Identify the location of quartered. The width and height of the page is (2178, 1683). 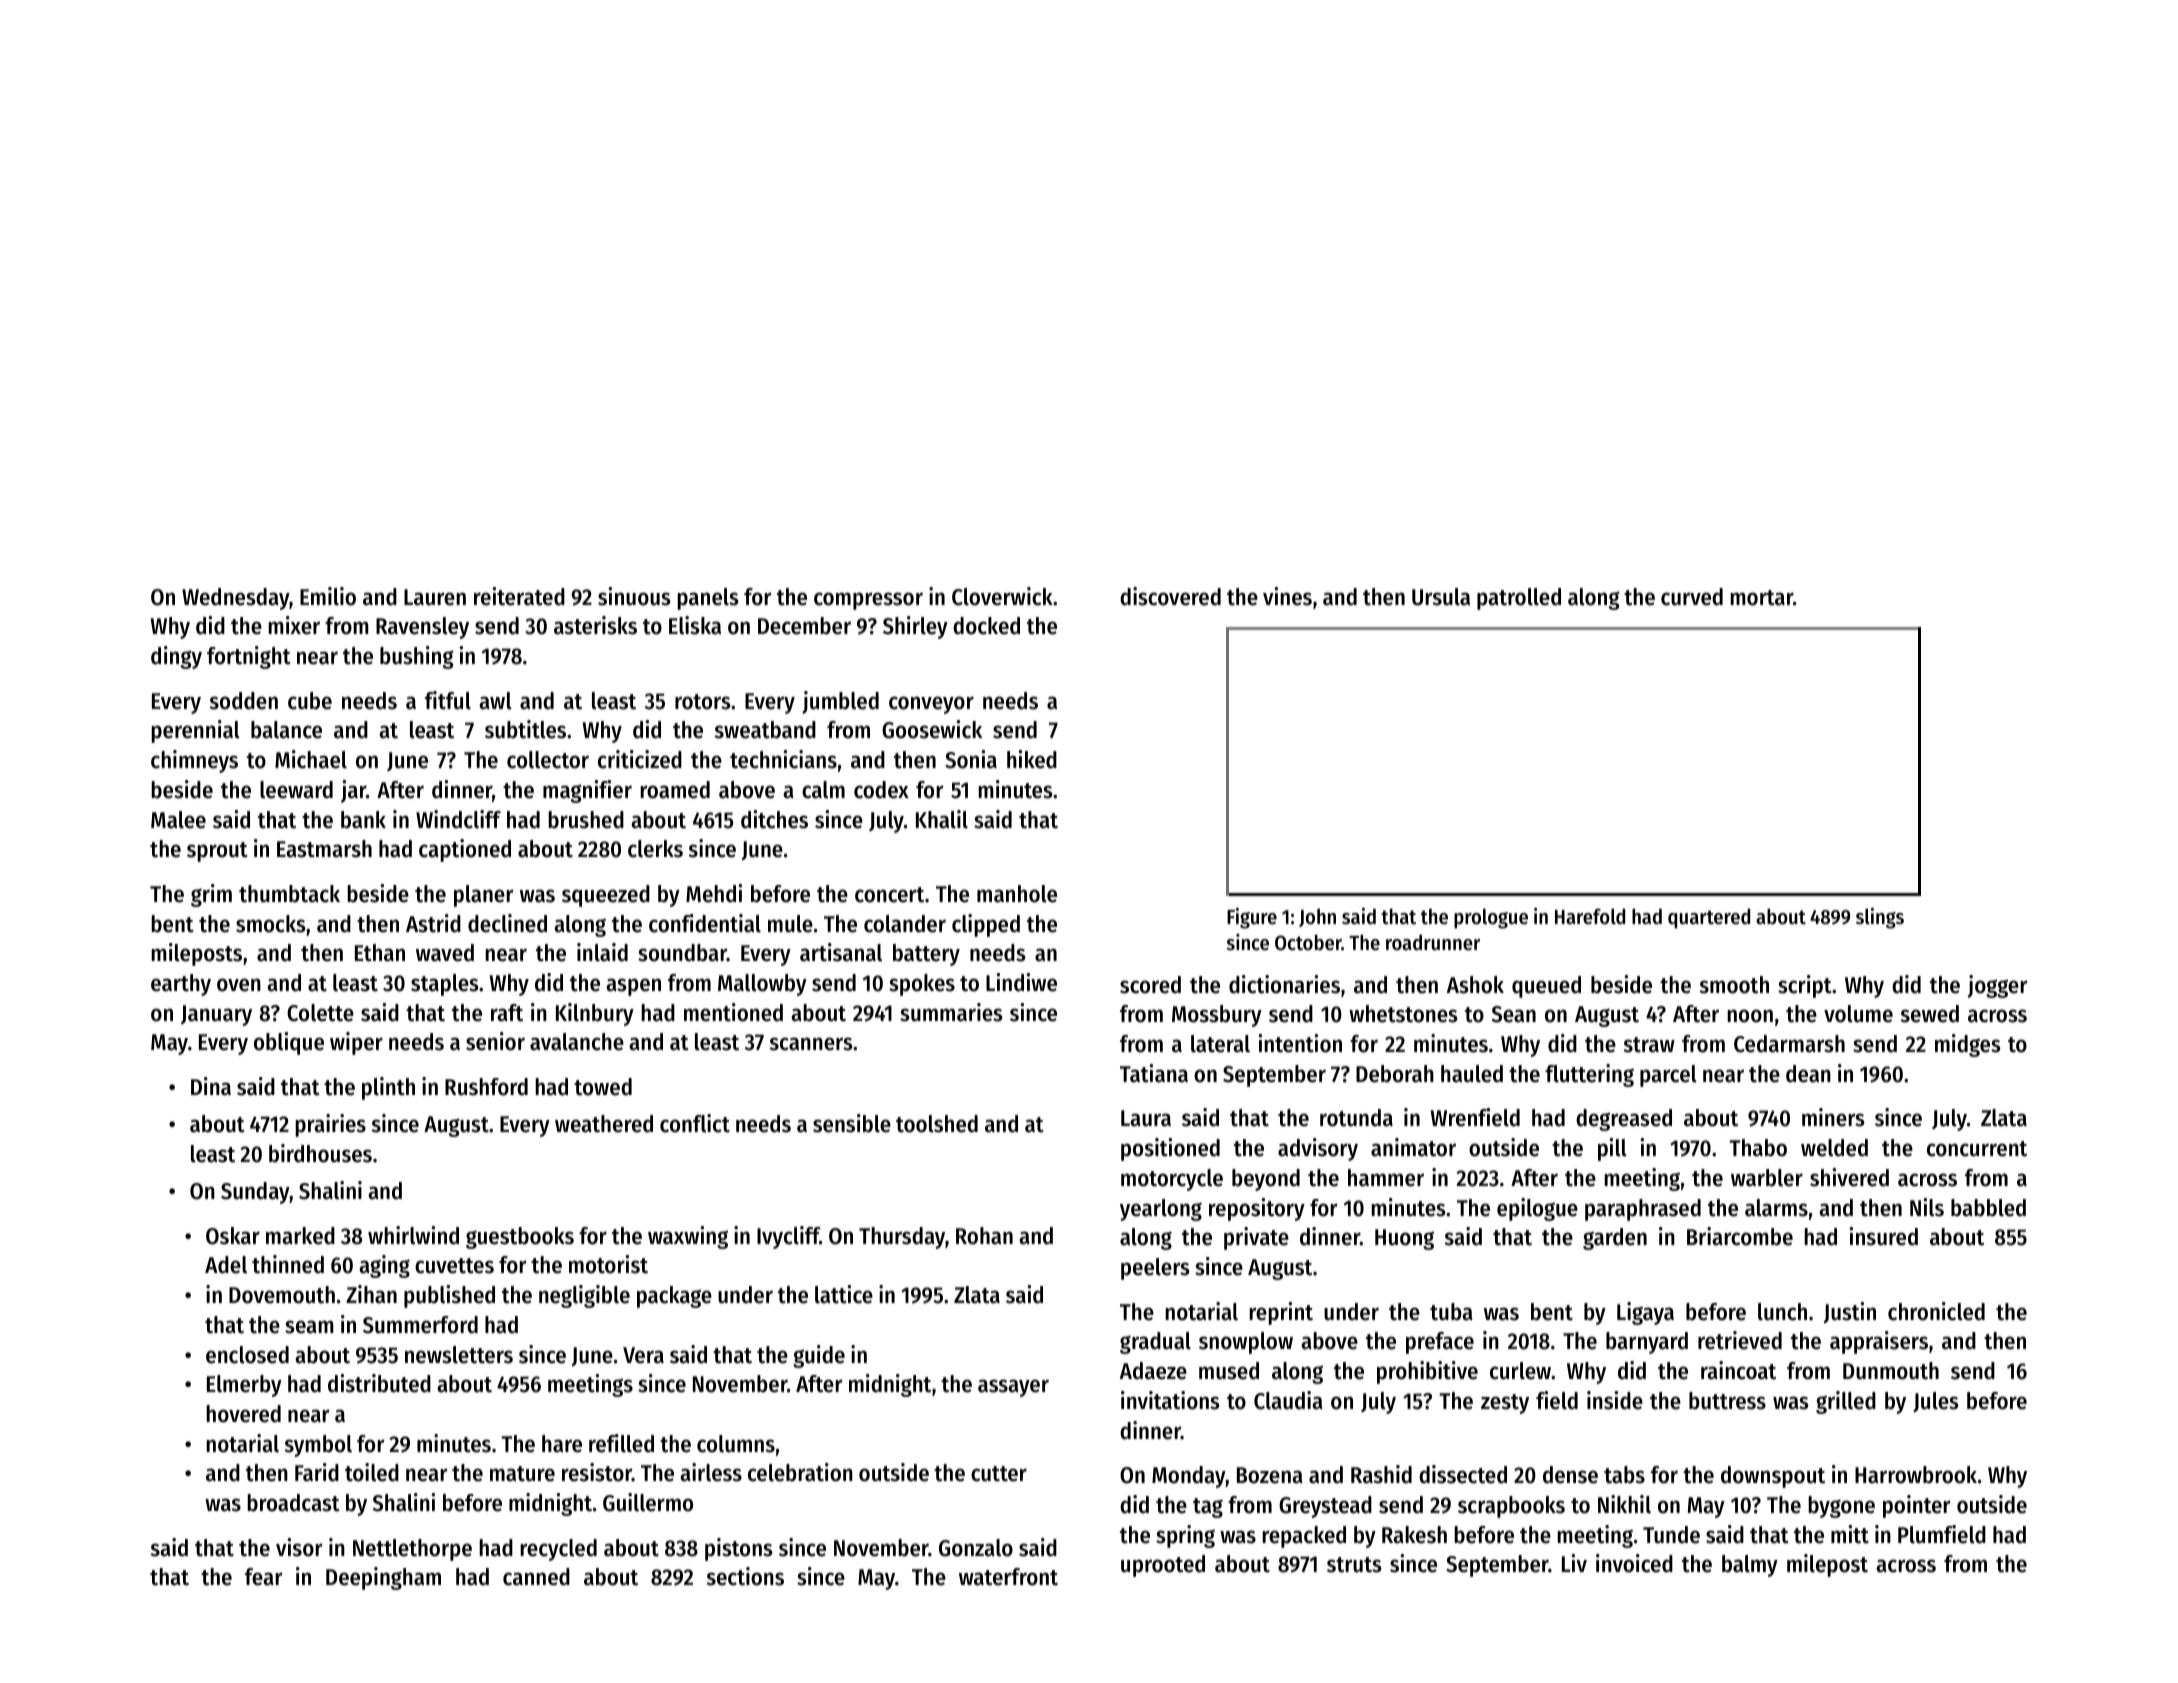
(1709, 918).
